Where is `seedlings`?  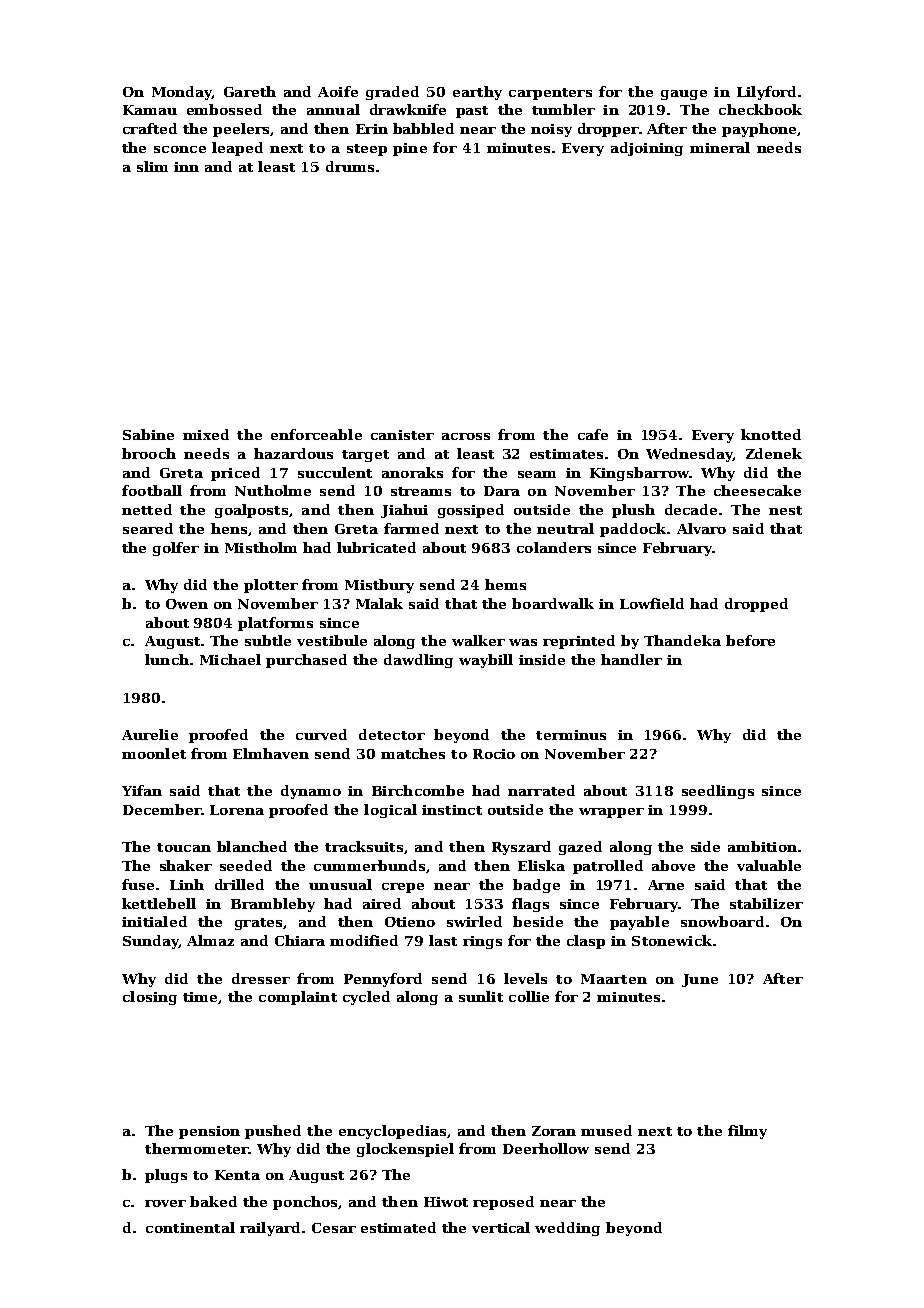 seedlings is located at coordinates (718, 792).
